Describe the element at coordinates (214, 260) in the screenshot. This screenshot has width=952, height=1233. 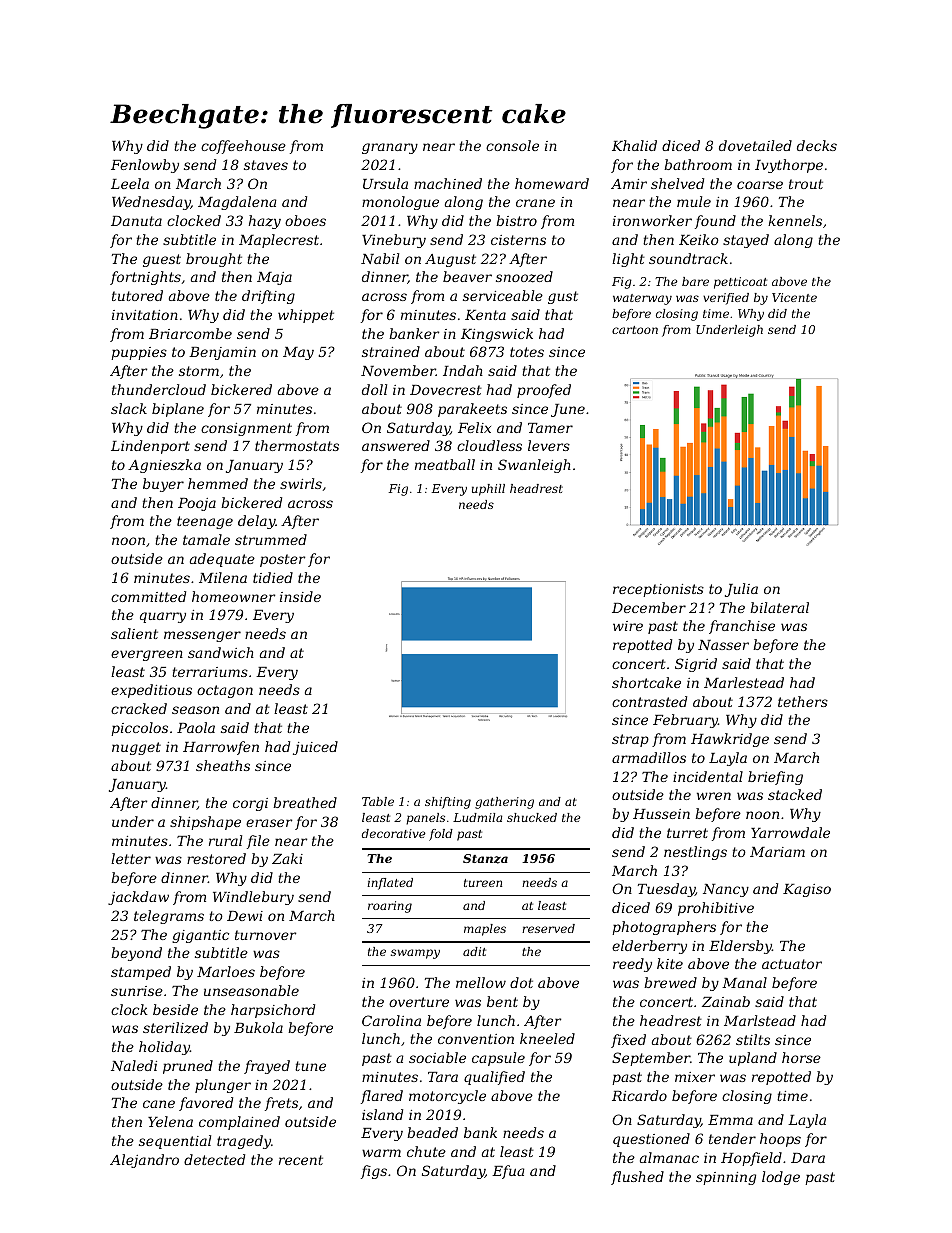
I see `brought` at that location.
